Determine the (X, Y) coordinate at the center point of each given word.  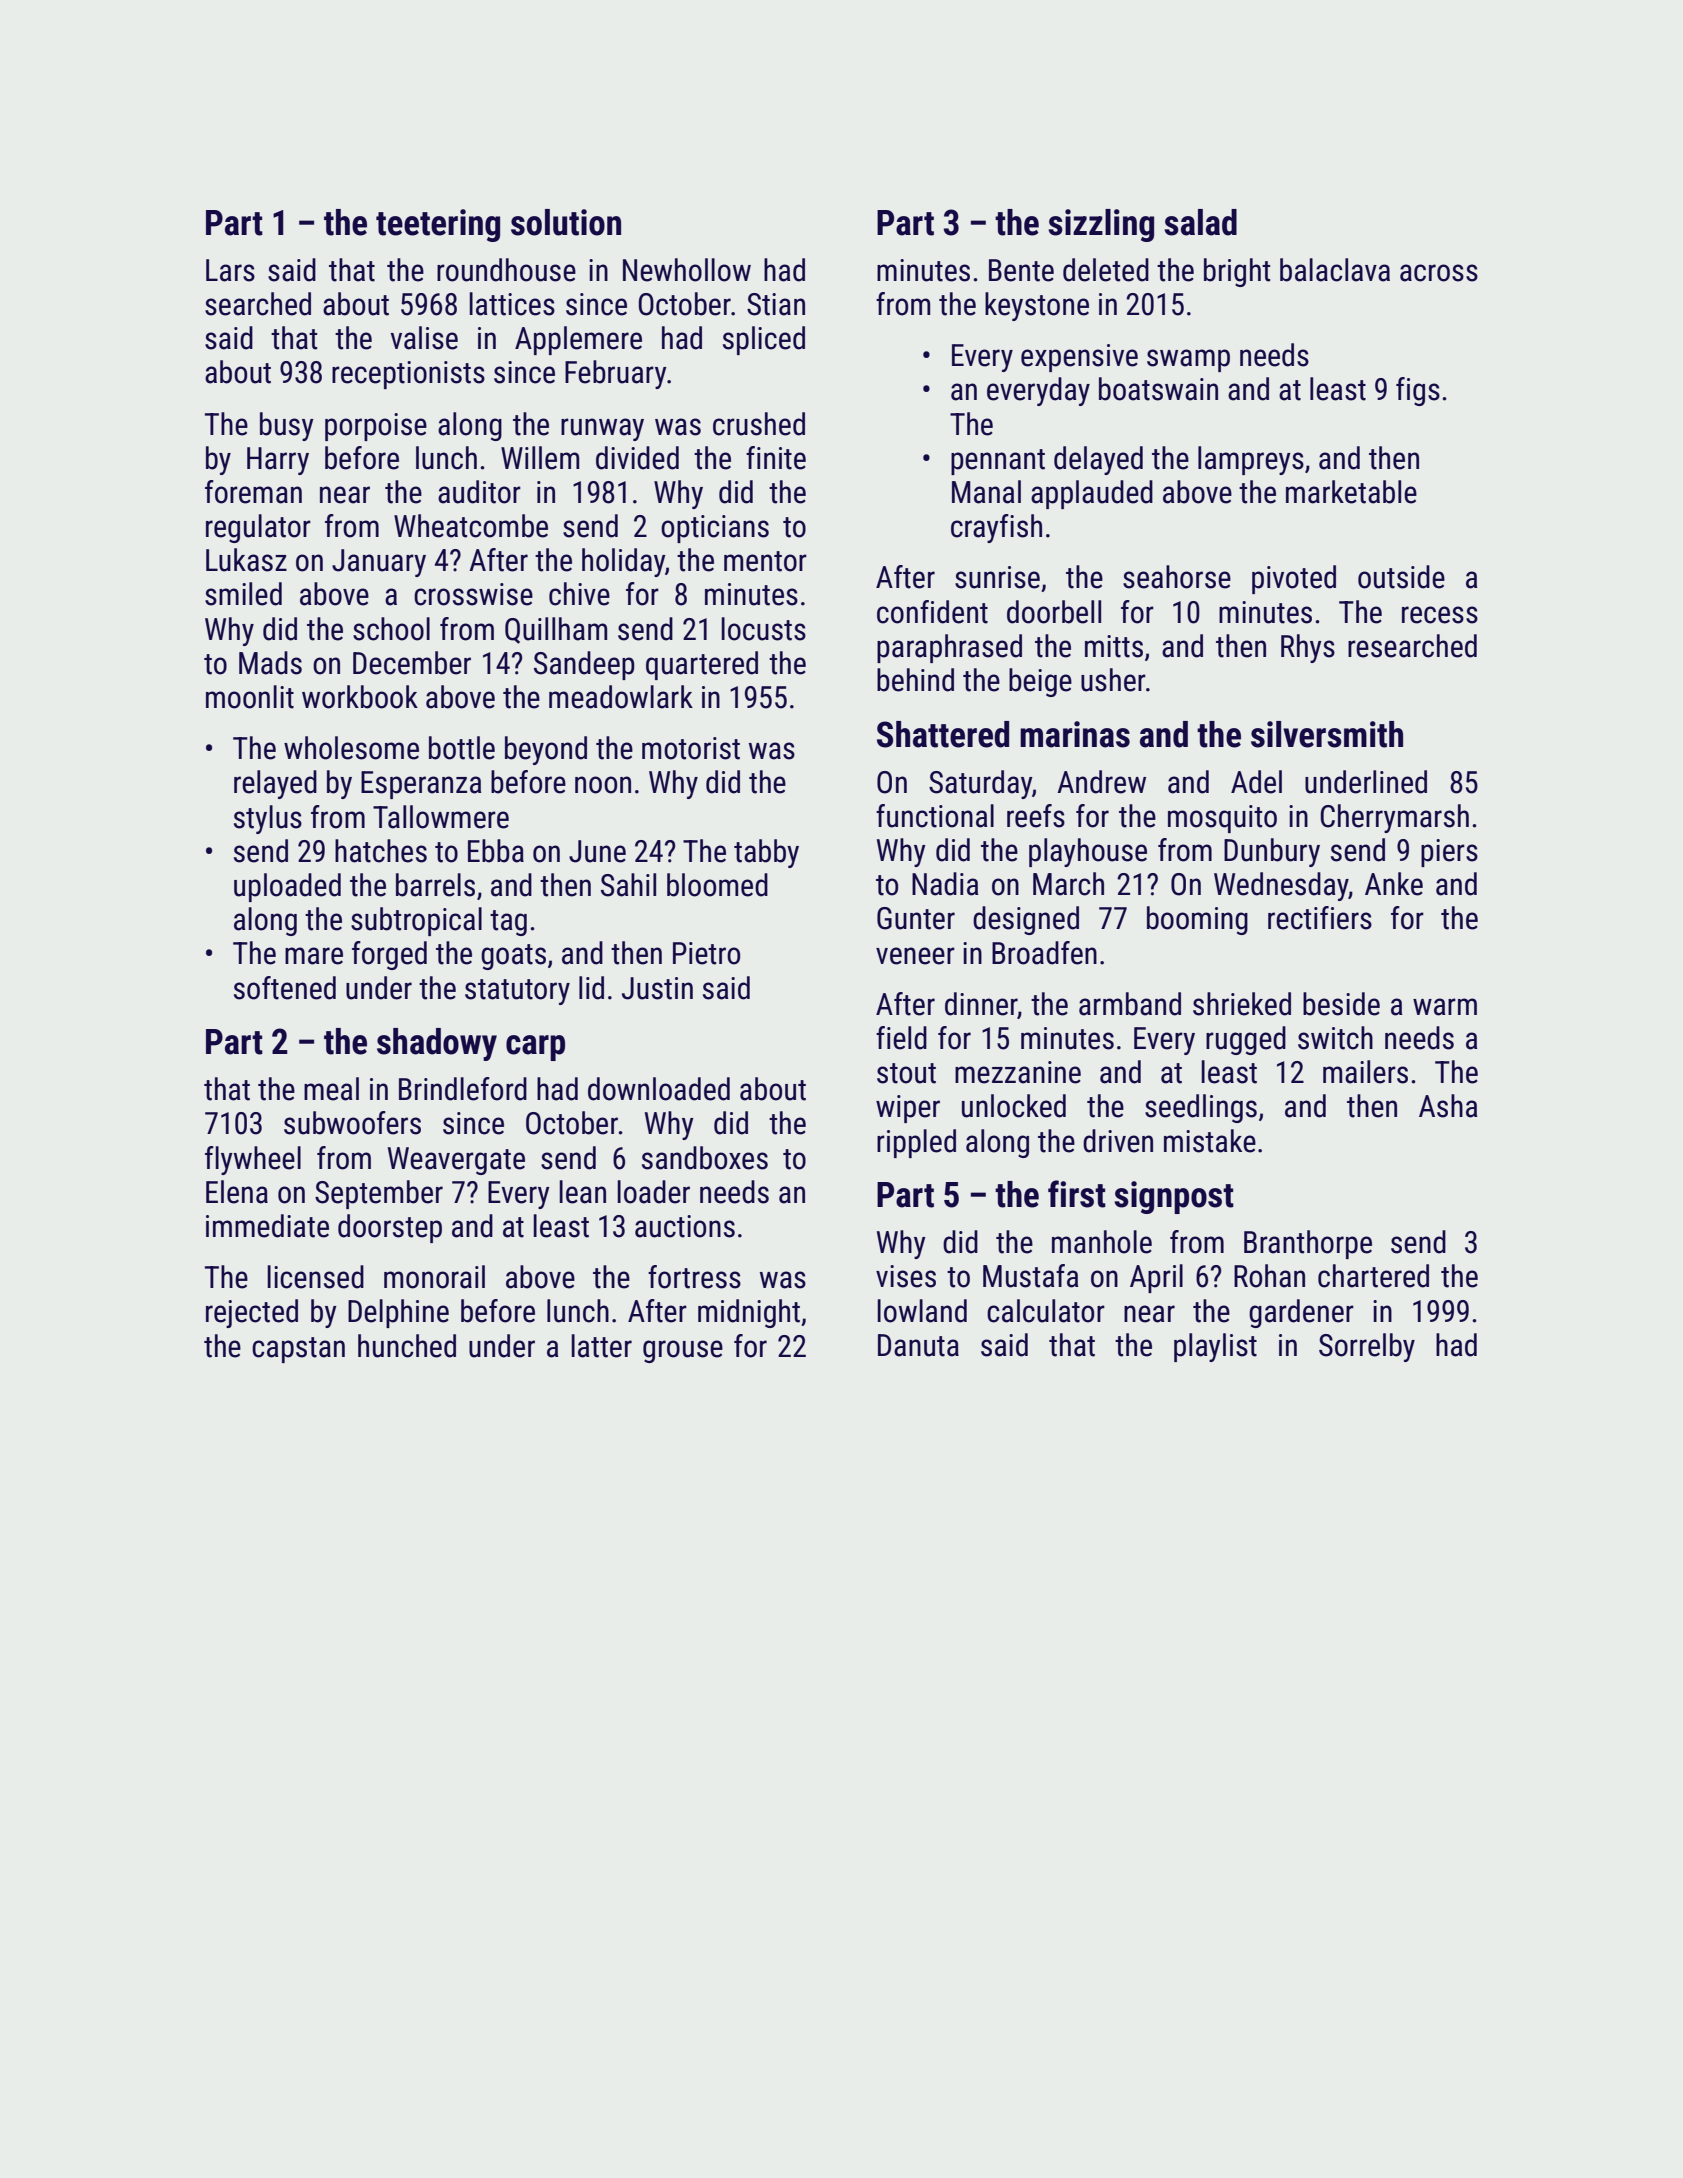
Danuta (918, 1345)
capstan (298, 1350)
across (1439, 273)
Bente (1021, 270)
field (901, 1038)
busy (287, 426)
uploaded (287, 887)
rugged (1246, 1040)
